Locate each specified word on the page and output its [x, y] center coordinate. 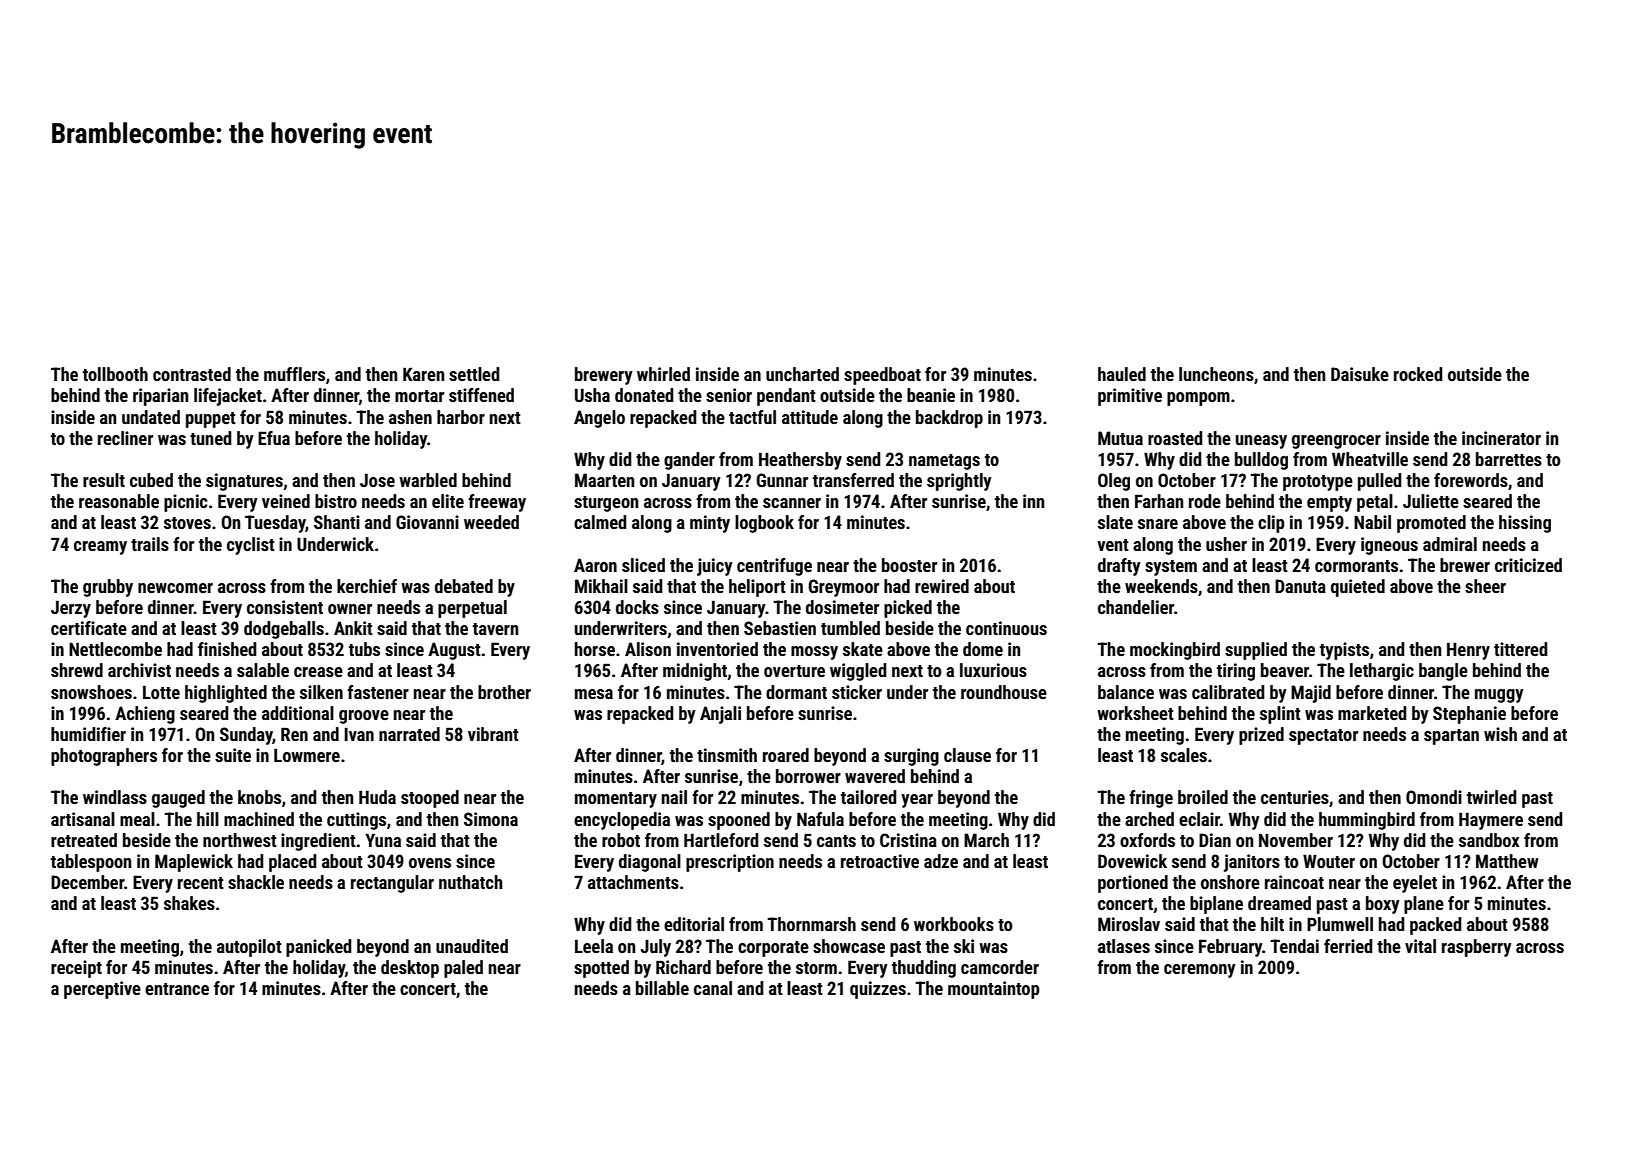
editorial [694, 924]
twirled [1492, 797]
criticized [1528, 565]
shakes [189, 903]
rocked [1418, 374]
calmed [600, 522]
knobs [259, 797]
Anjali [720, 715]
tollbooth [115, 374]
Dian [1215, 840]
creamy [100, 548]
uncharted [802, 374]
